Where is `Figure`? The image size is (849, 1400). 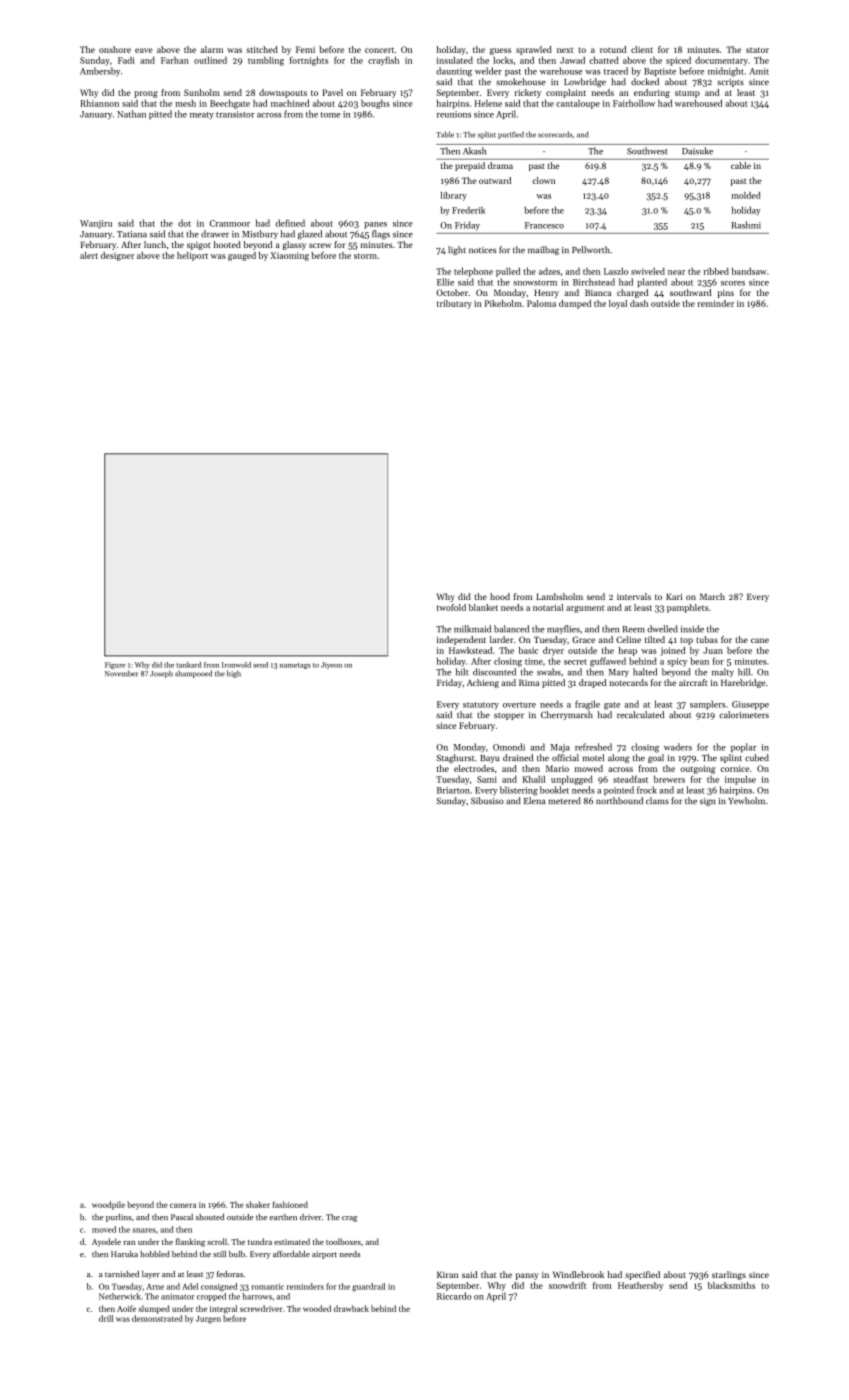 Figure is located at coordinates (115, 665).
